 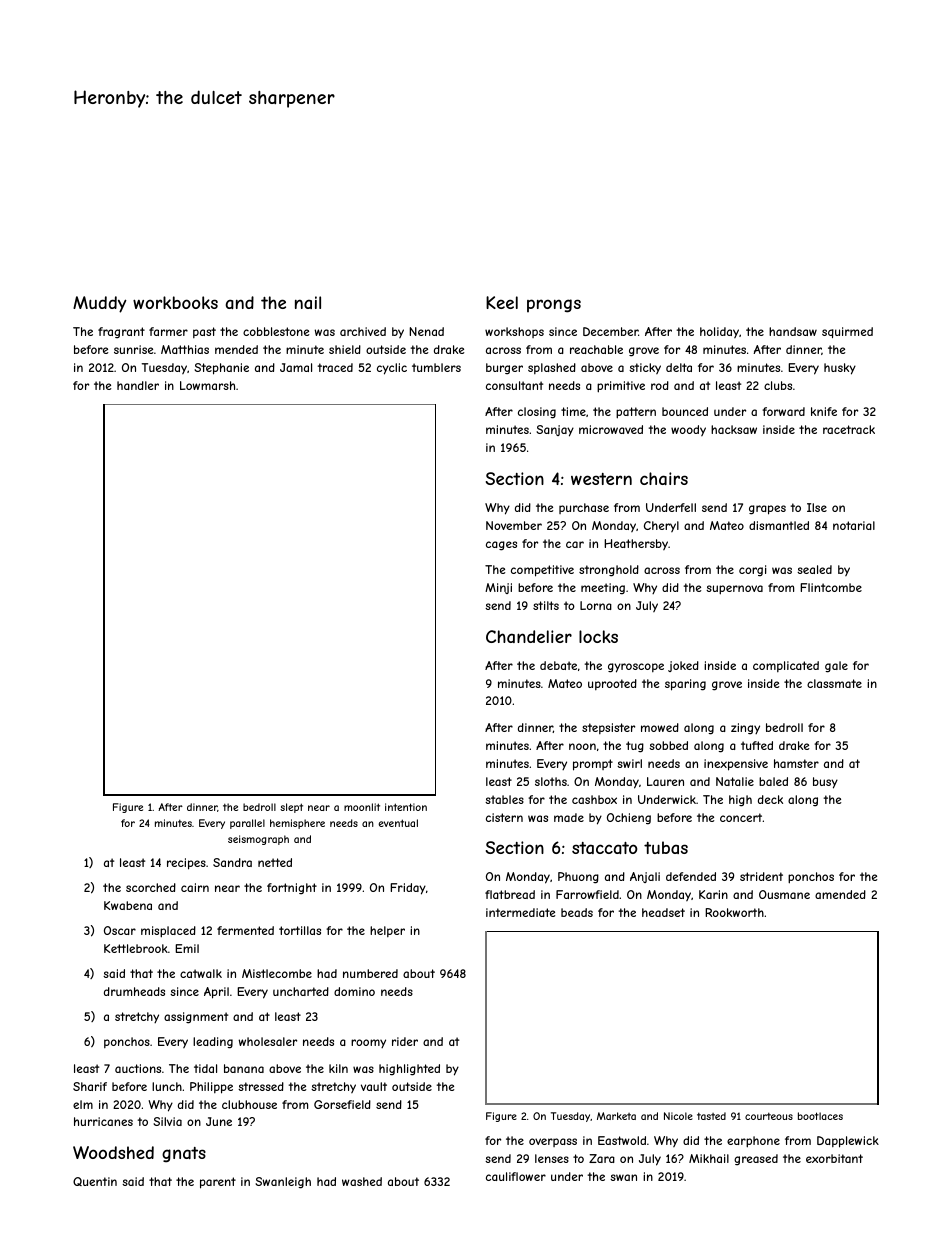 What do you see at coordinates (247, 824) in the screenshot?
I see `parallel` at bounding box center [247, 824].
